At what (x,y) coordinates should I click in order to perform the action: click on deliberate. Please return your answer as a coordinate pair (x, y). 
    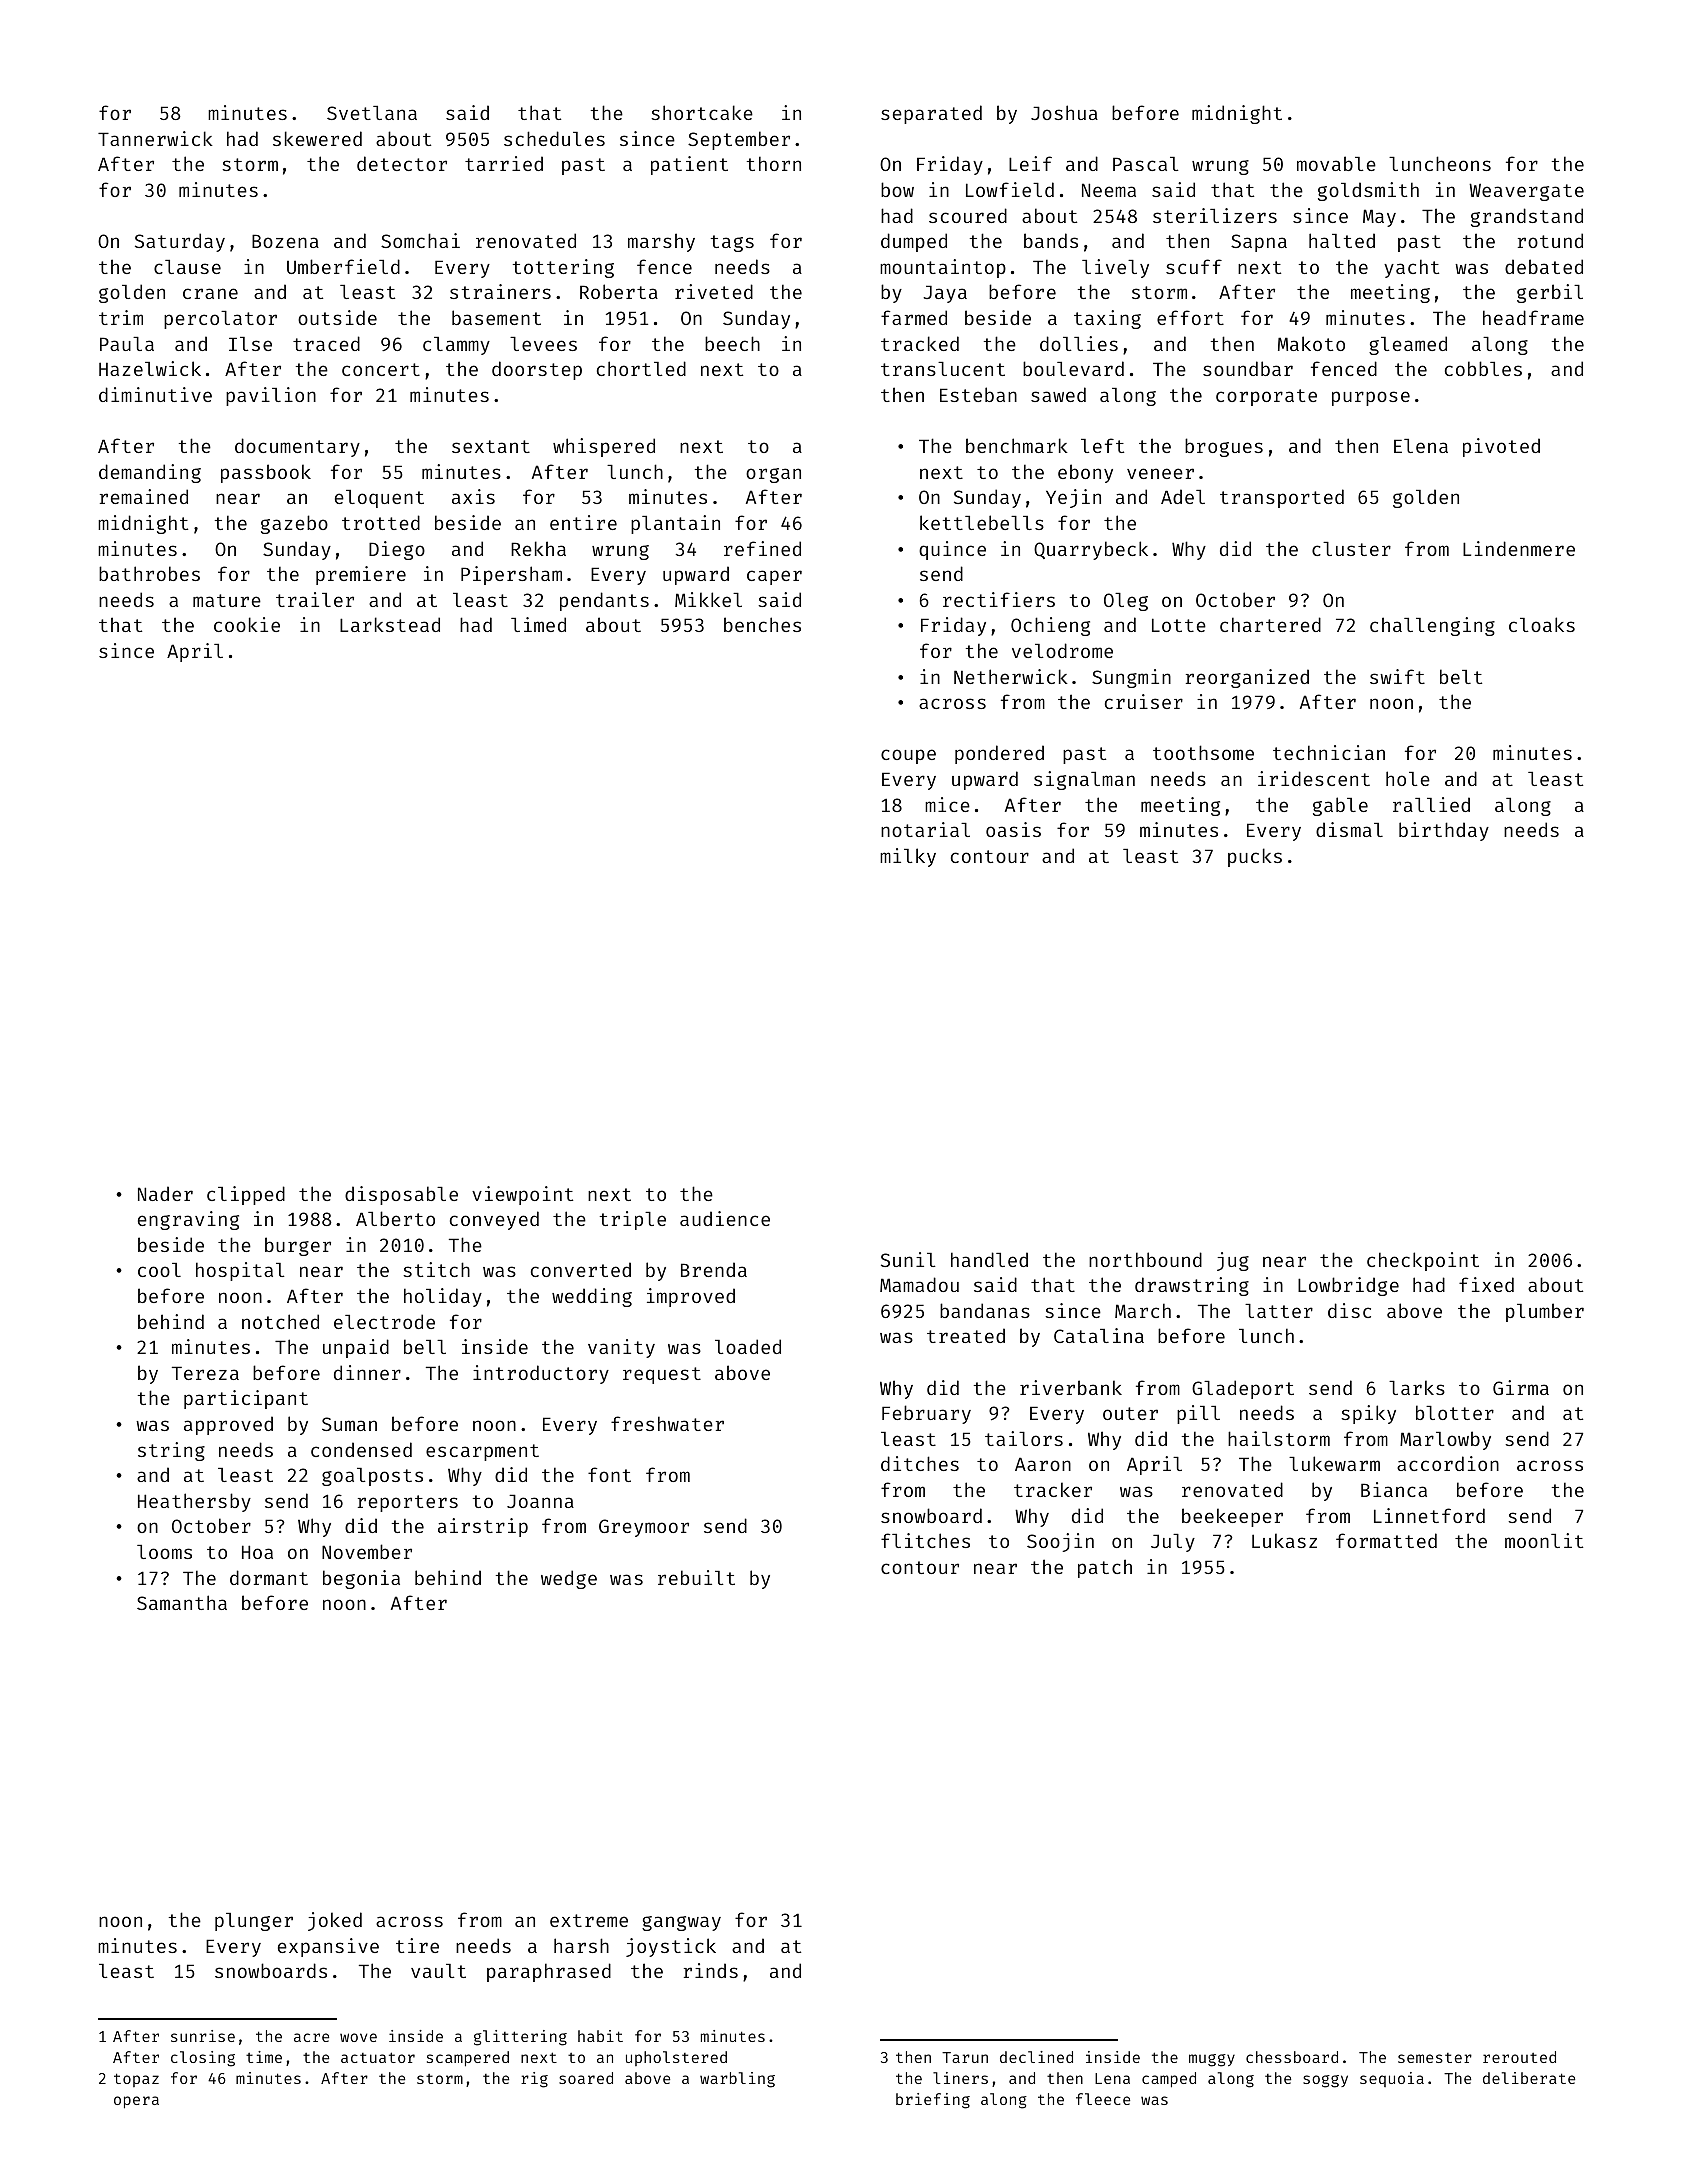
    Looking at the image, I should click on (1529, 2078).
